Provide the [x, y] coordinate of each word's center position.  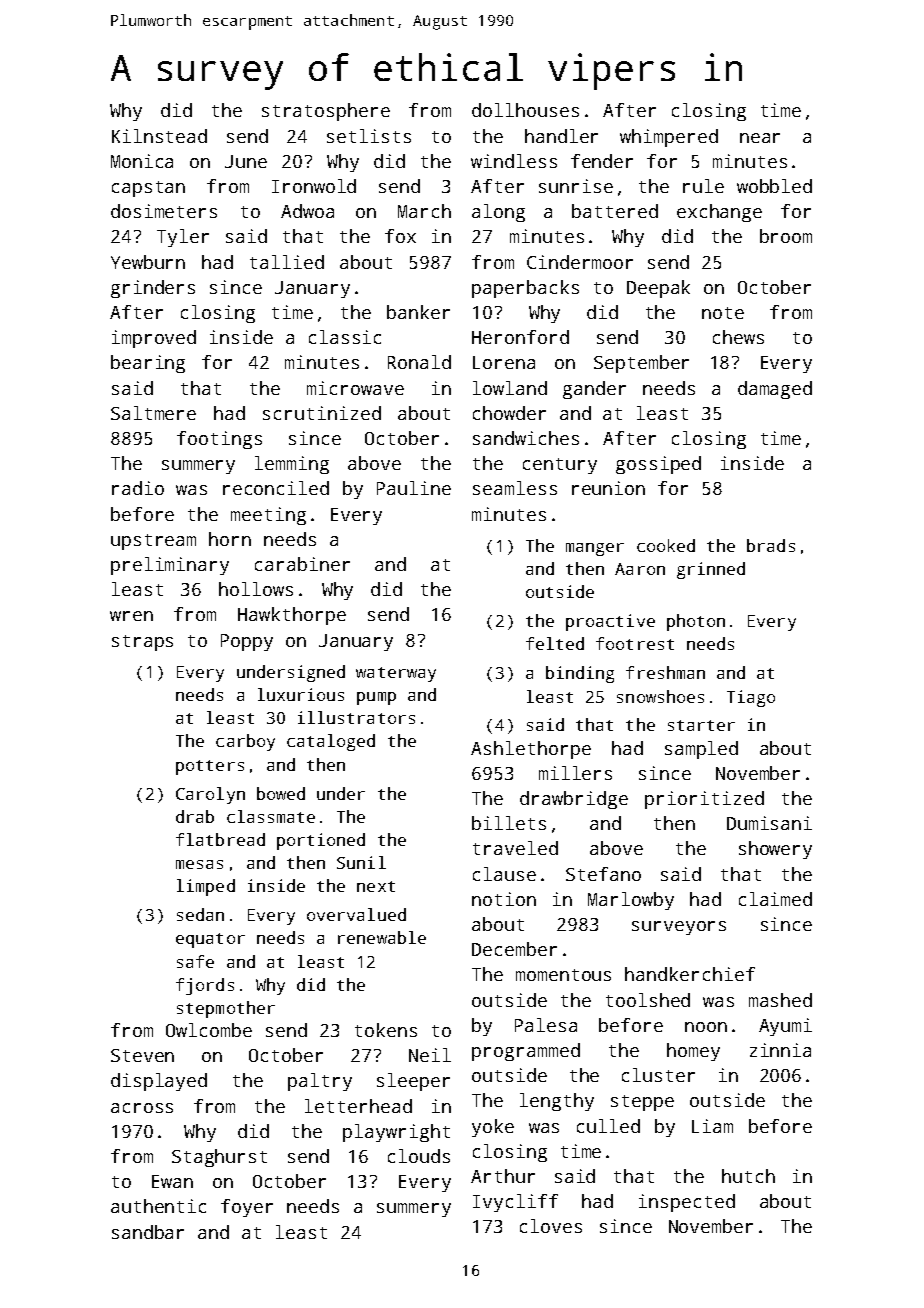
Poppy [247, 642]
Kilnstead [159, 136]
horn [230, 539]
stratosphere [326, 112]
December [514, 949]
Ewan [172, 1181]
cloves [551, 1226]
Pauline [414, 488]
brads [771, 545]
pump [376, 698]
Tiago [751, 698]
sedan [200, 914]
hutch [748, 1176]
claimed [775, 899]
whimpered [669, 138]
